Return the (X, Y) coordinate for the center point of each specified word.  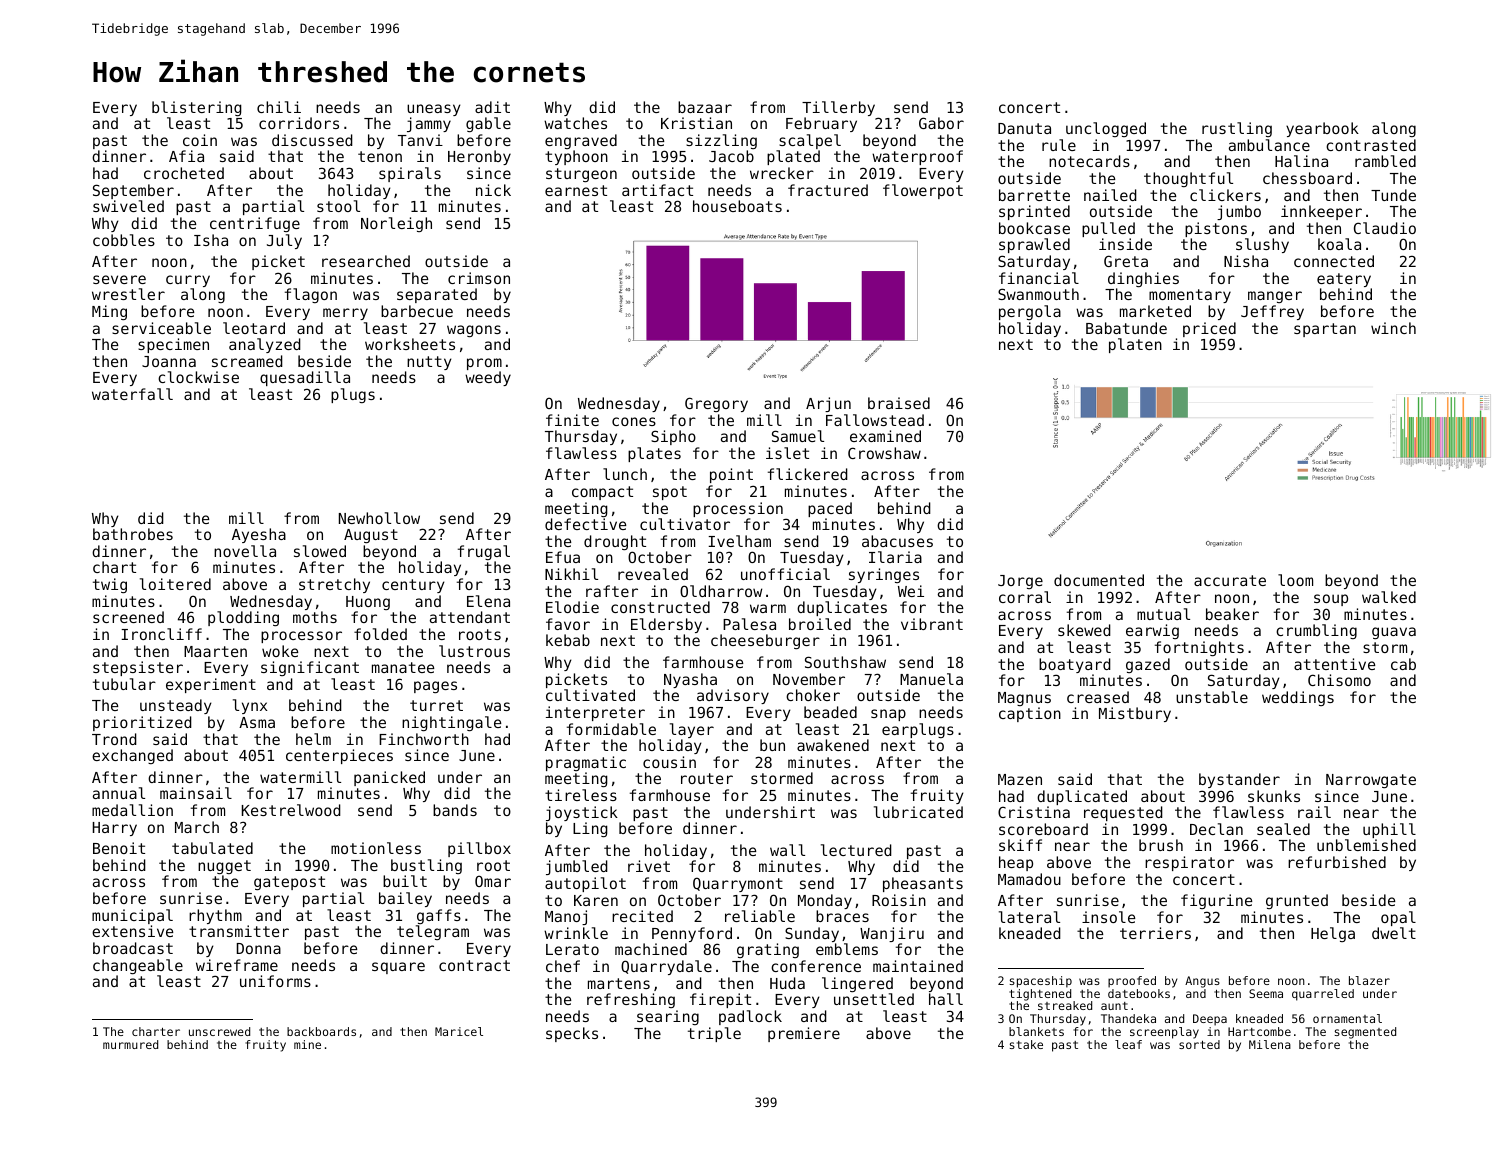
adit (492, 107)
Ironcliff (161, 634)
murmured (130, 1044)
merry (345, 314)
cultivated (590, 695)
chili (279, 107)
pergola (1030, 312)
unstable (1212, 697)
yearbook (1322, 129)
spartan (1325, 330)
